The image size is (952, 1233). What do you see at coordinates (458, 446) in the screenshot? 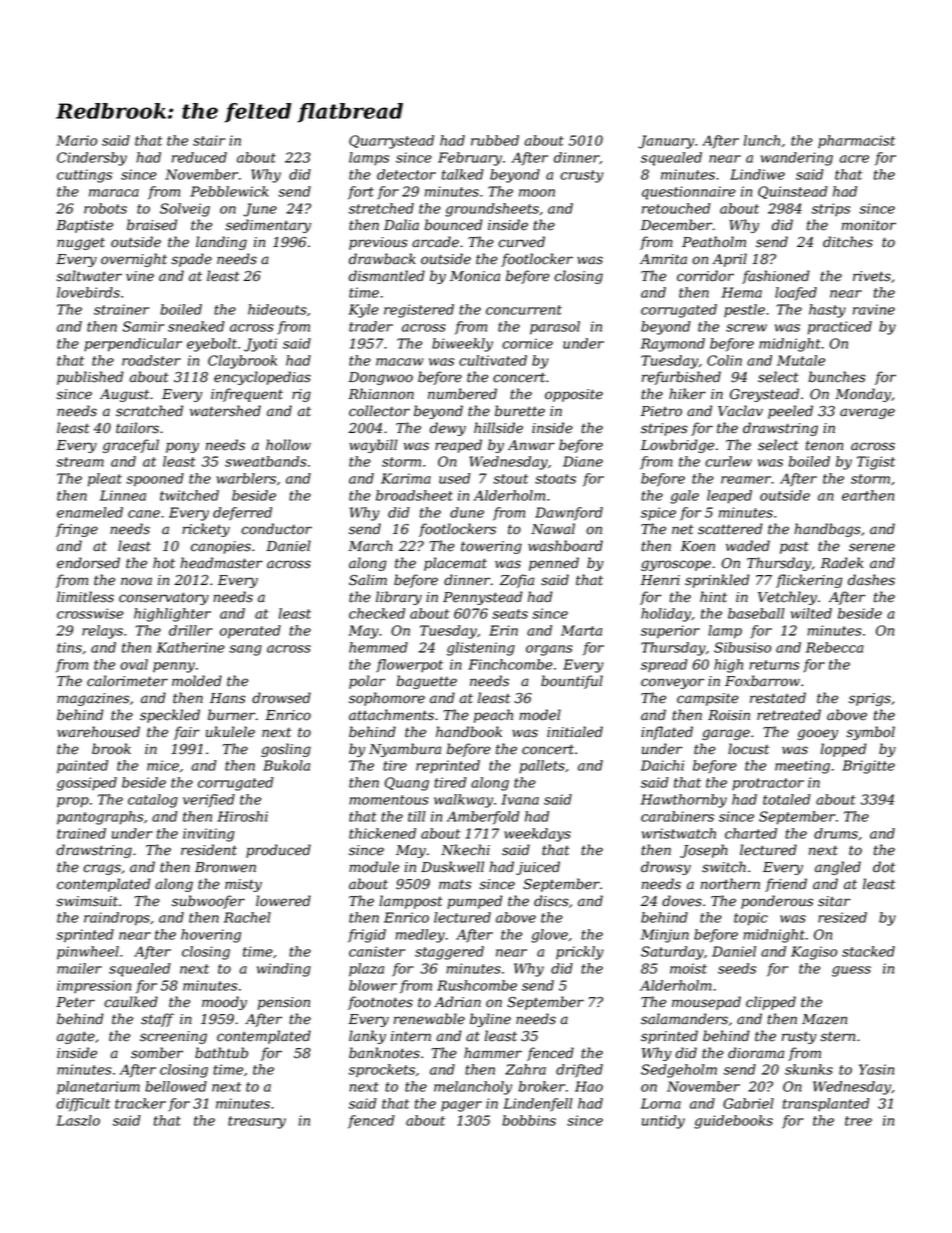
I see `reaped` at bounding box center [458, 446].
